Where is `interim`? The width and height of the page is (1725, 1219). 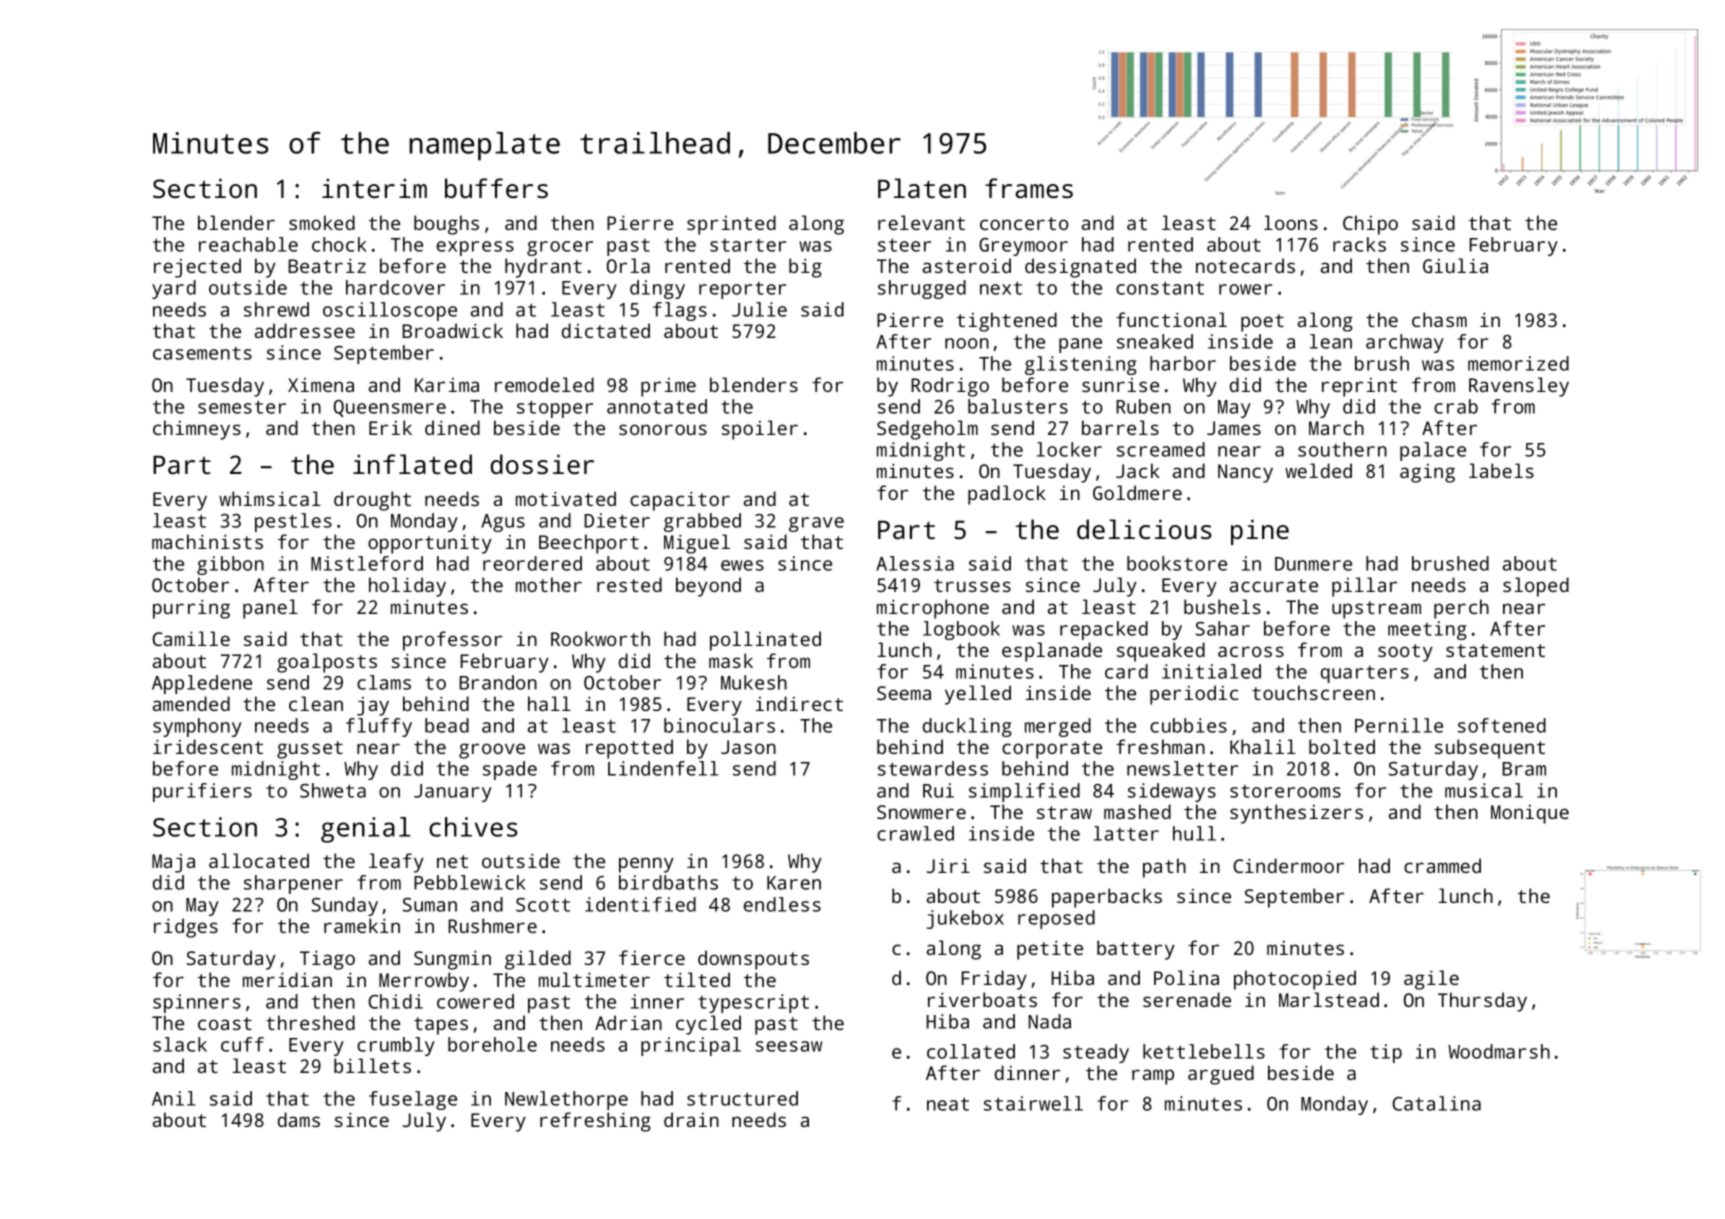 interim is located at coordinates (374, 188).
